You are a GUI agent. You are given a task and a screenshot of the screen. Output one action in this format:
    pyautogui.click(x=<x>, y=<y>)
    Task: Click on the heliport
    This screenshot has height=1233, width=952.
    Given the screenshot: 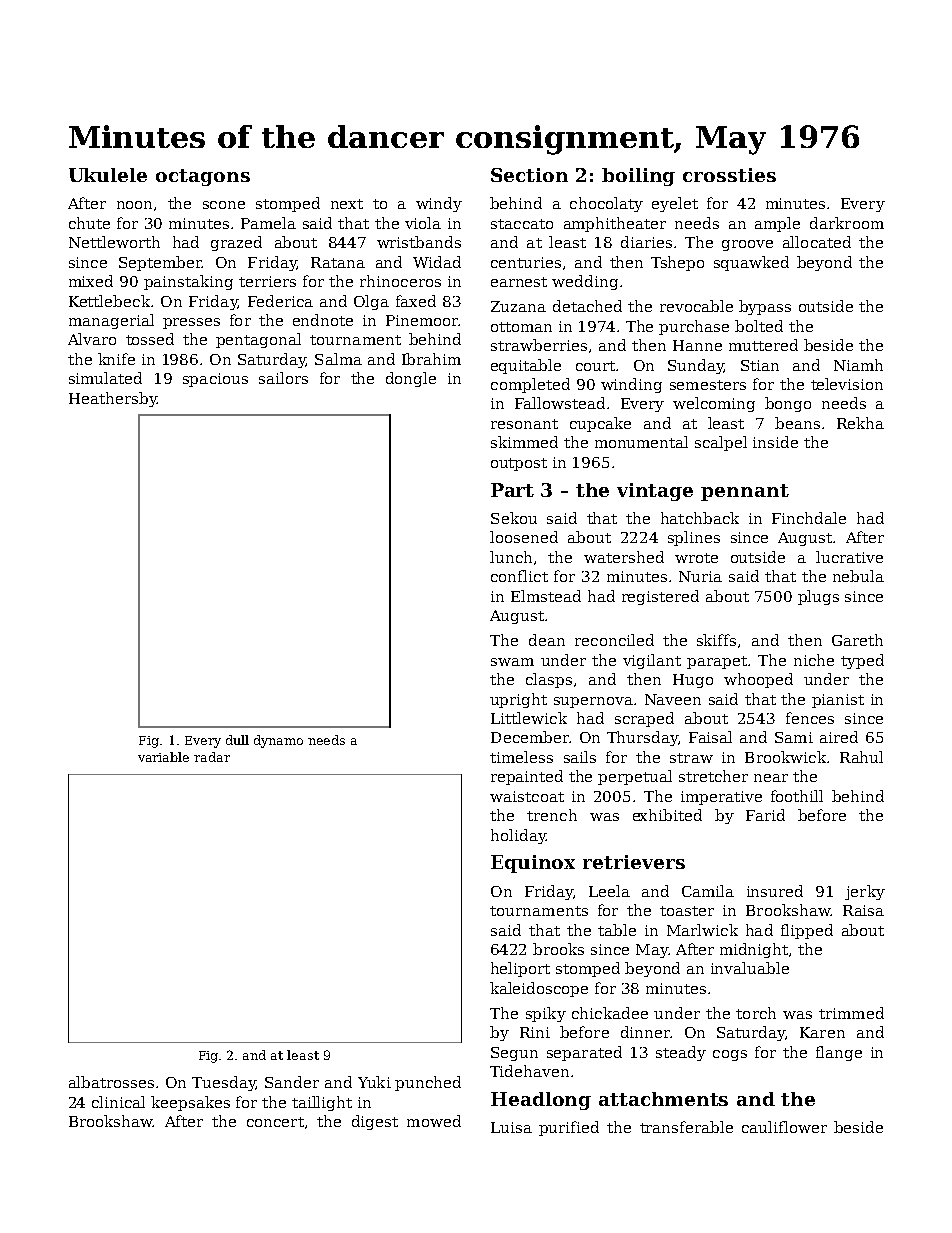 What is the action you would take?
    pyautogui.click(x=520, y=969)
